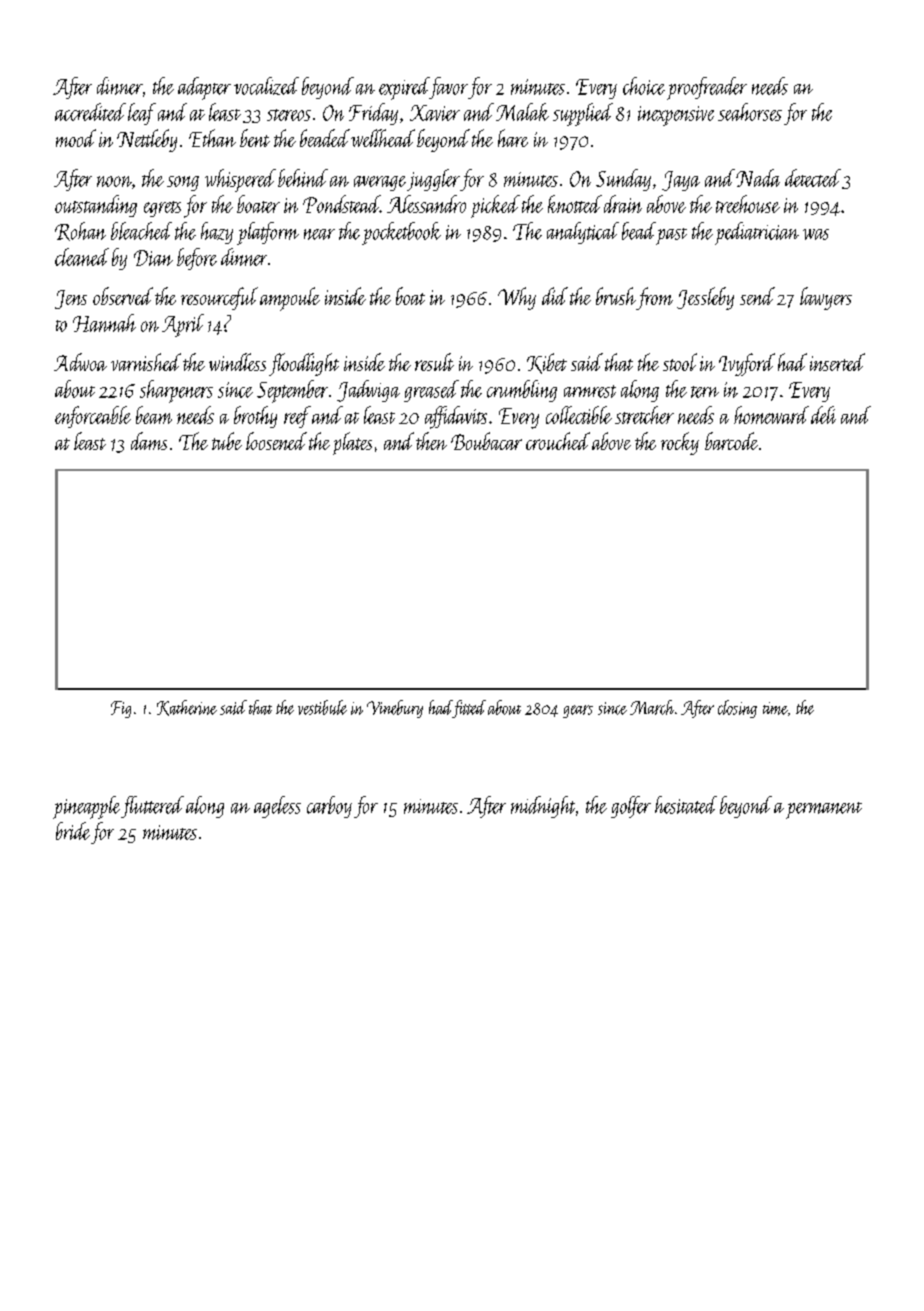  What do you see at coordinates (93, 417) in the image?
I see `enforceable` at bounding box center [93, 417].
